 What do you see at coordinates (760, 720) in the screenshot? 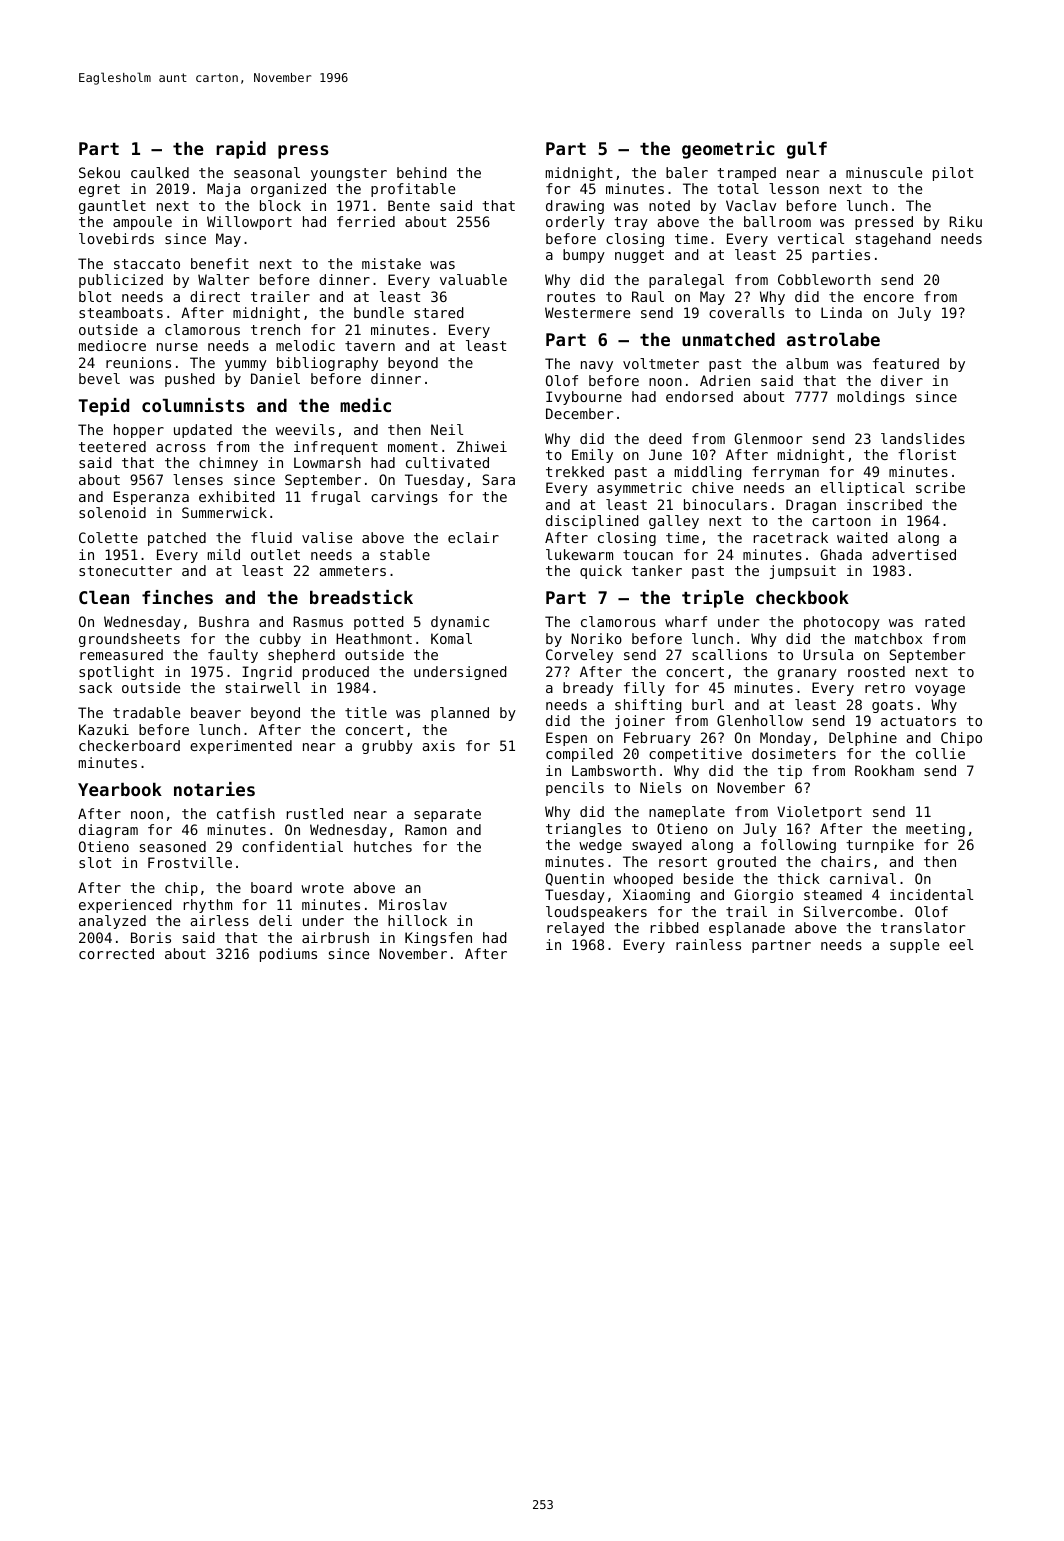
I see `Glenhollow` at bounding box center [760, 720].
